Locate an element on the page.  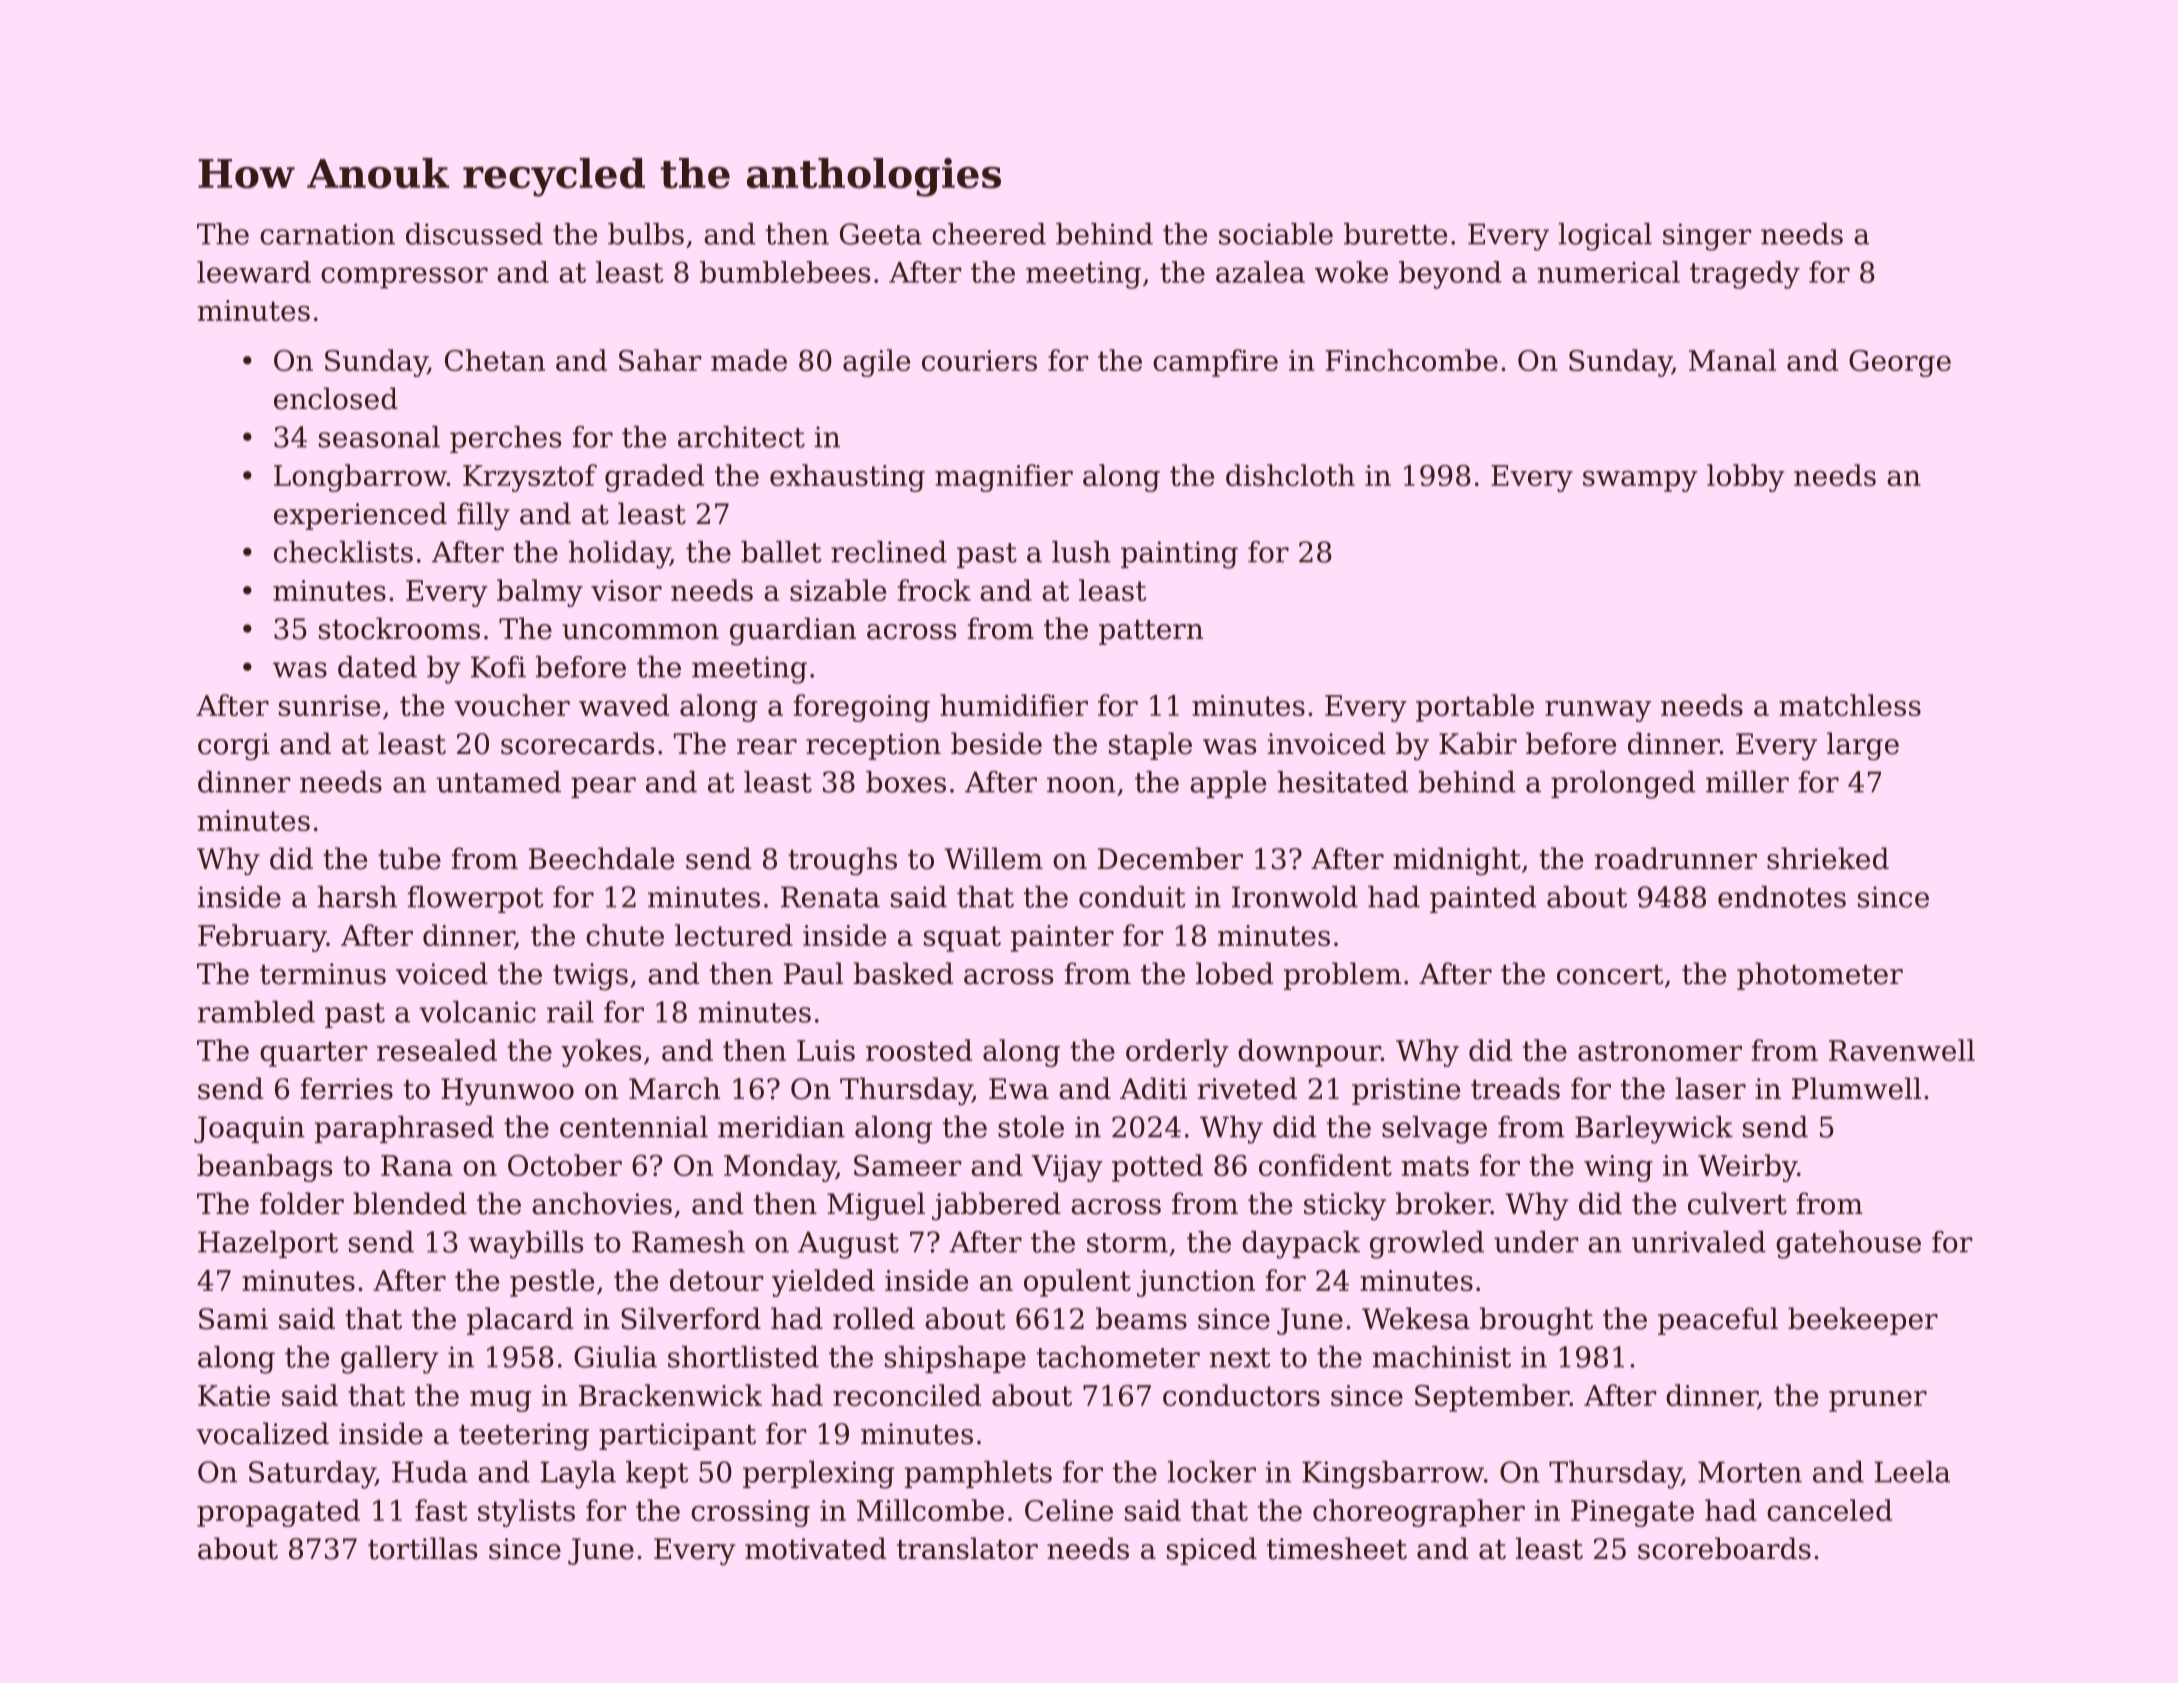
scoreboards is located at coordinates (1724, 1548).
